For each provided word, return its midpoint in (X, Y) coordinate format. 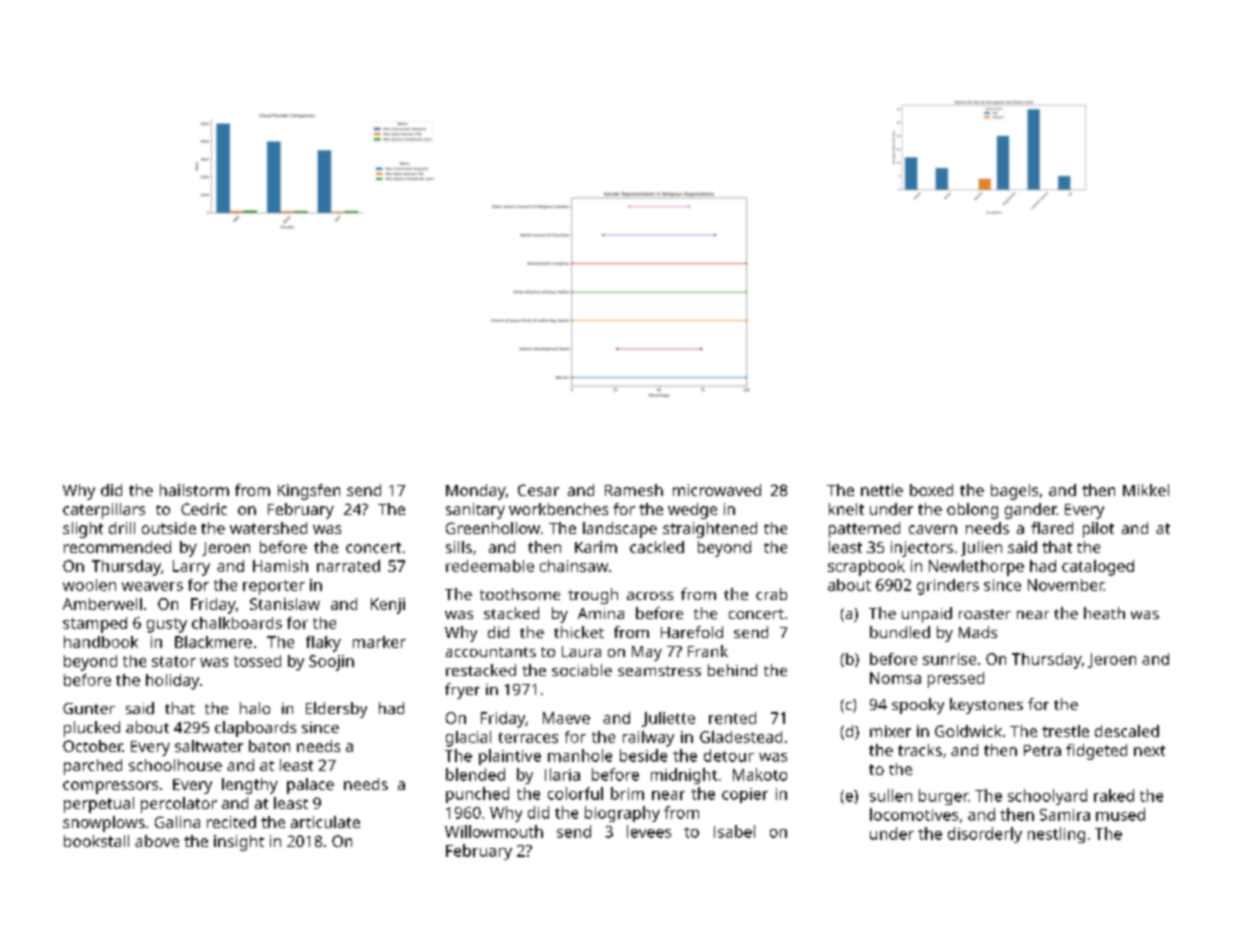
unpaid (927, 615)
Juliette (668, 719)
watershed (268, 528)
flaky (323, 644)
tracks (920, 750)
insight (239, 843)
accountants (491, 652)
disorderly (985, 835)
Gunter (89, 708)
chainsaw (574, 566)
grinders (948, 587)
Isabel (734, 831)
